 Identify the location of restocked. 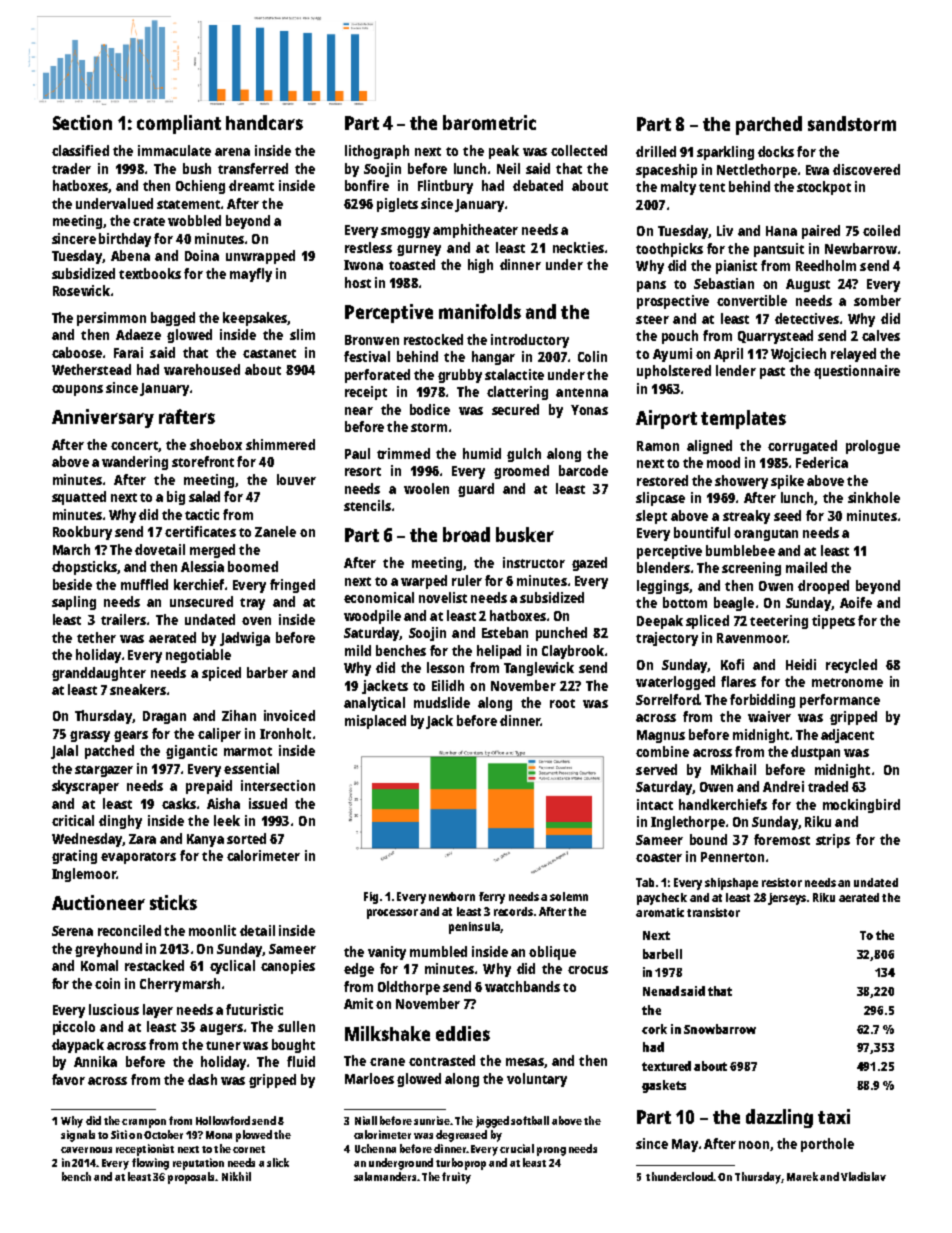
(433, 339).
